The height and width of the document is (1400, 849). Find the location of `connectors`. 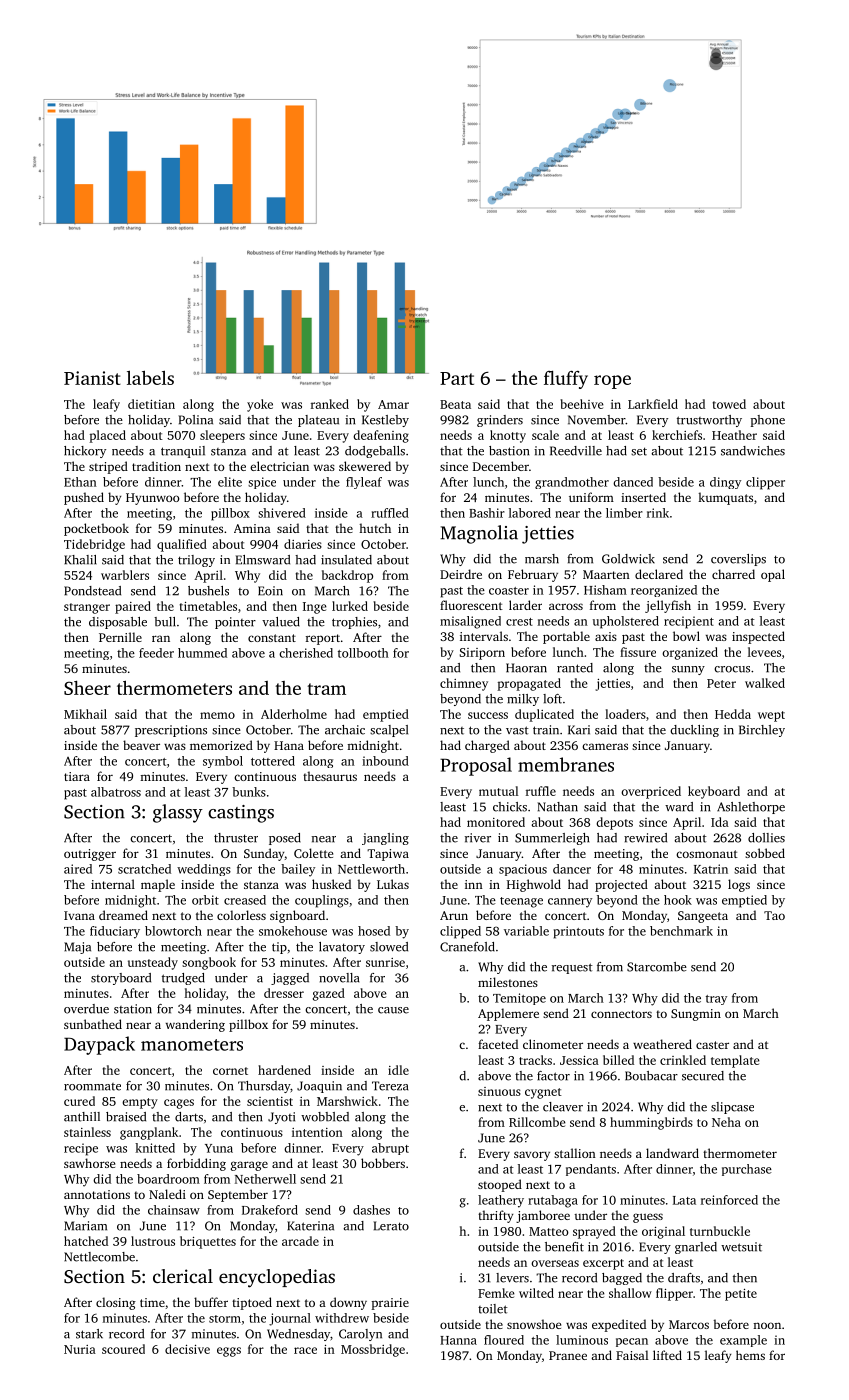

connectors is located at coordinates (621, 1014).
